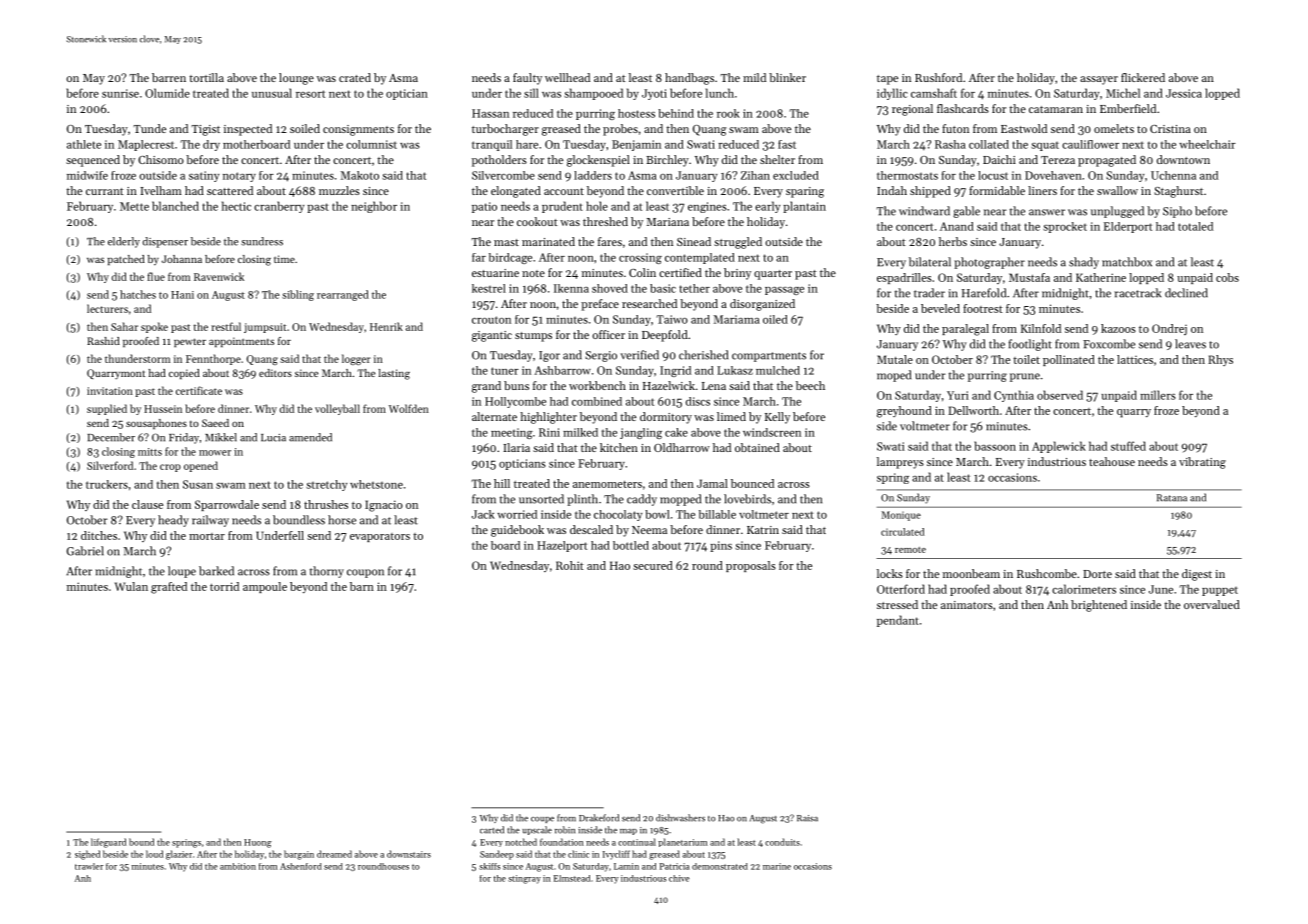  I want to click on evaporators, so click(380, 537).
